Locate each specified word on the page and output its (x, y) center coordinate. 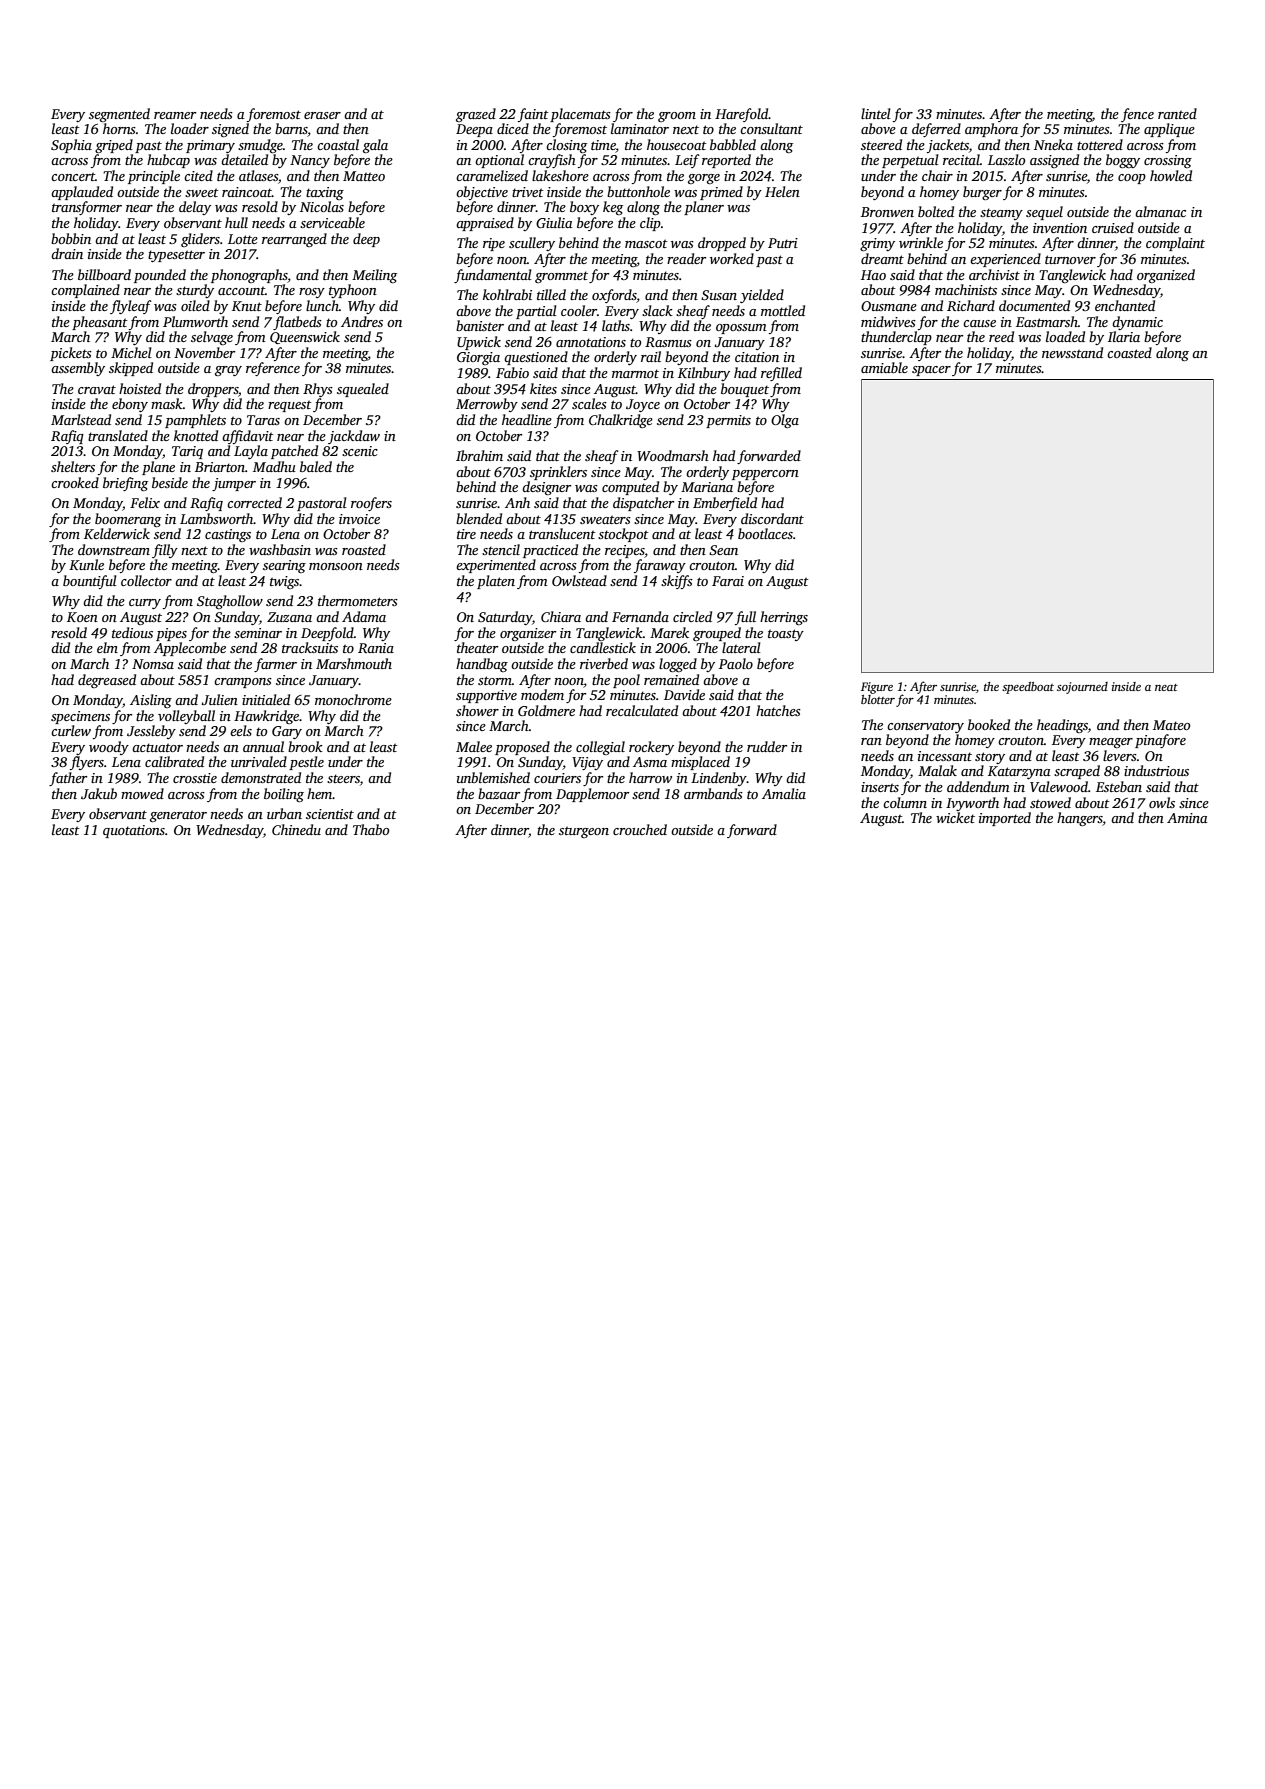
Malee (474, 746)
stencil (501, 549)
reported (726, 161)
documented (1034, 305)
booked (989, 724)
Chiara (561, 616)
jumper (234, 484)
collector (146, 580)
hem (320, 793)
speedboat (1028, 688)
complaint (1175, 244)
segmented (119, 115)
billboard (104, 274)
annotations (591, 342)
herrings (784, 618)
